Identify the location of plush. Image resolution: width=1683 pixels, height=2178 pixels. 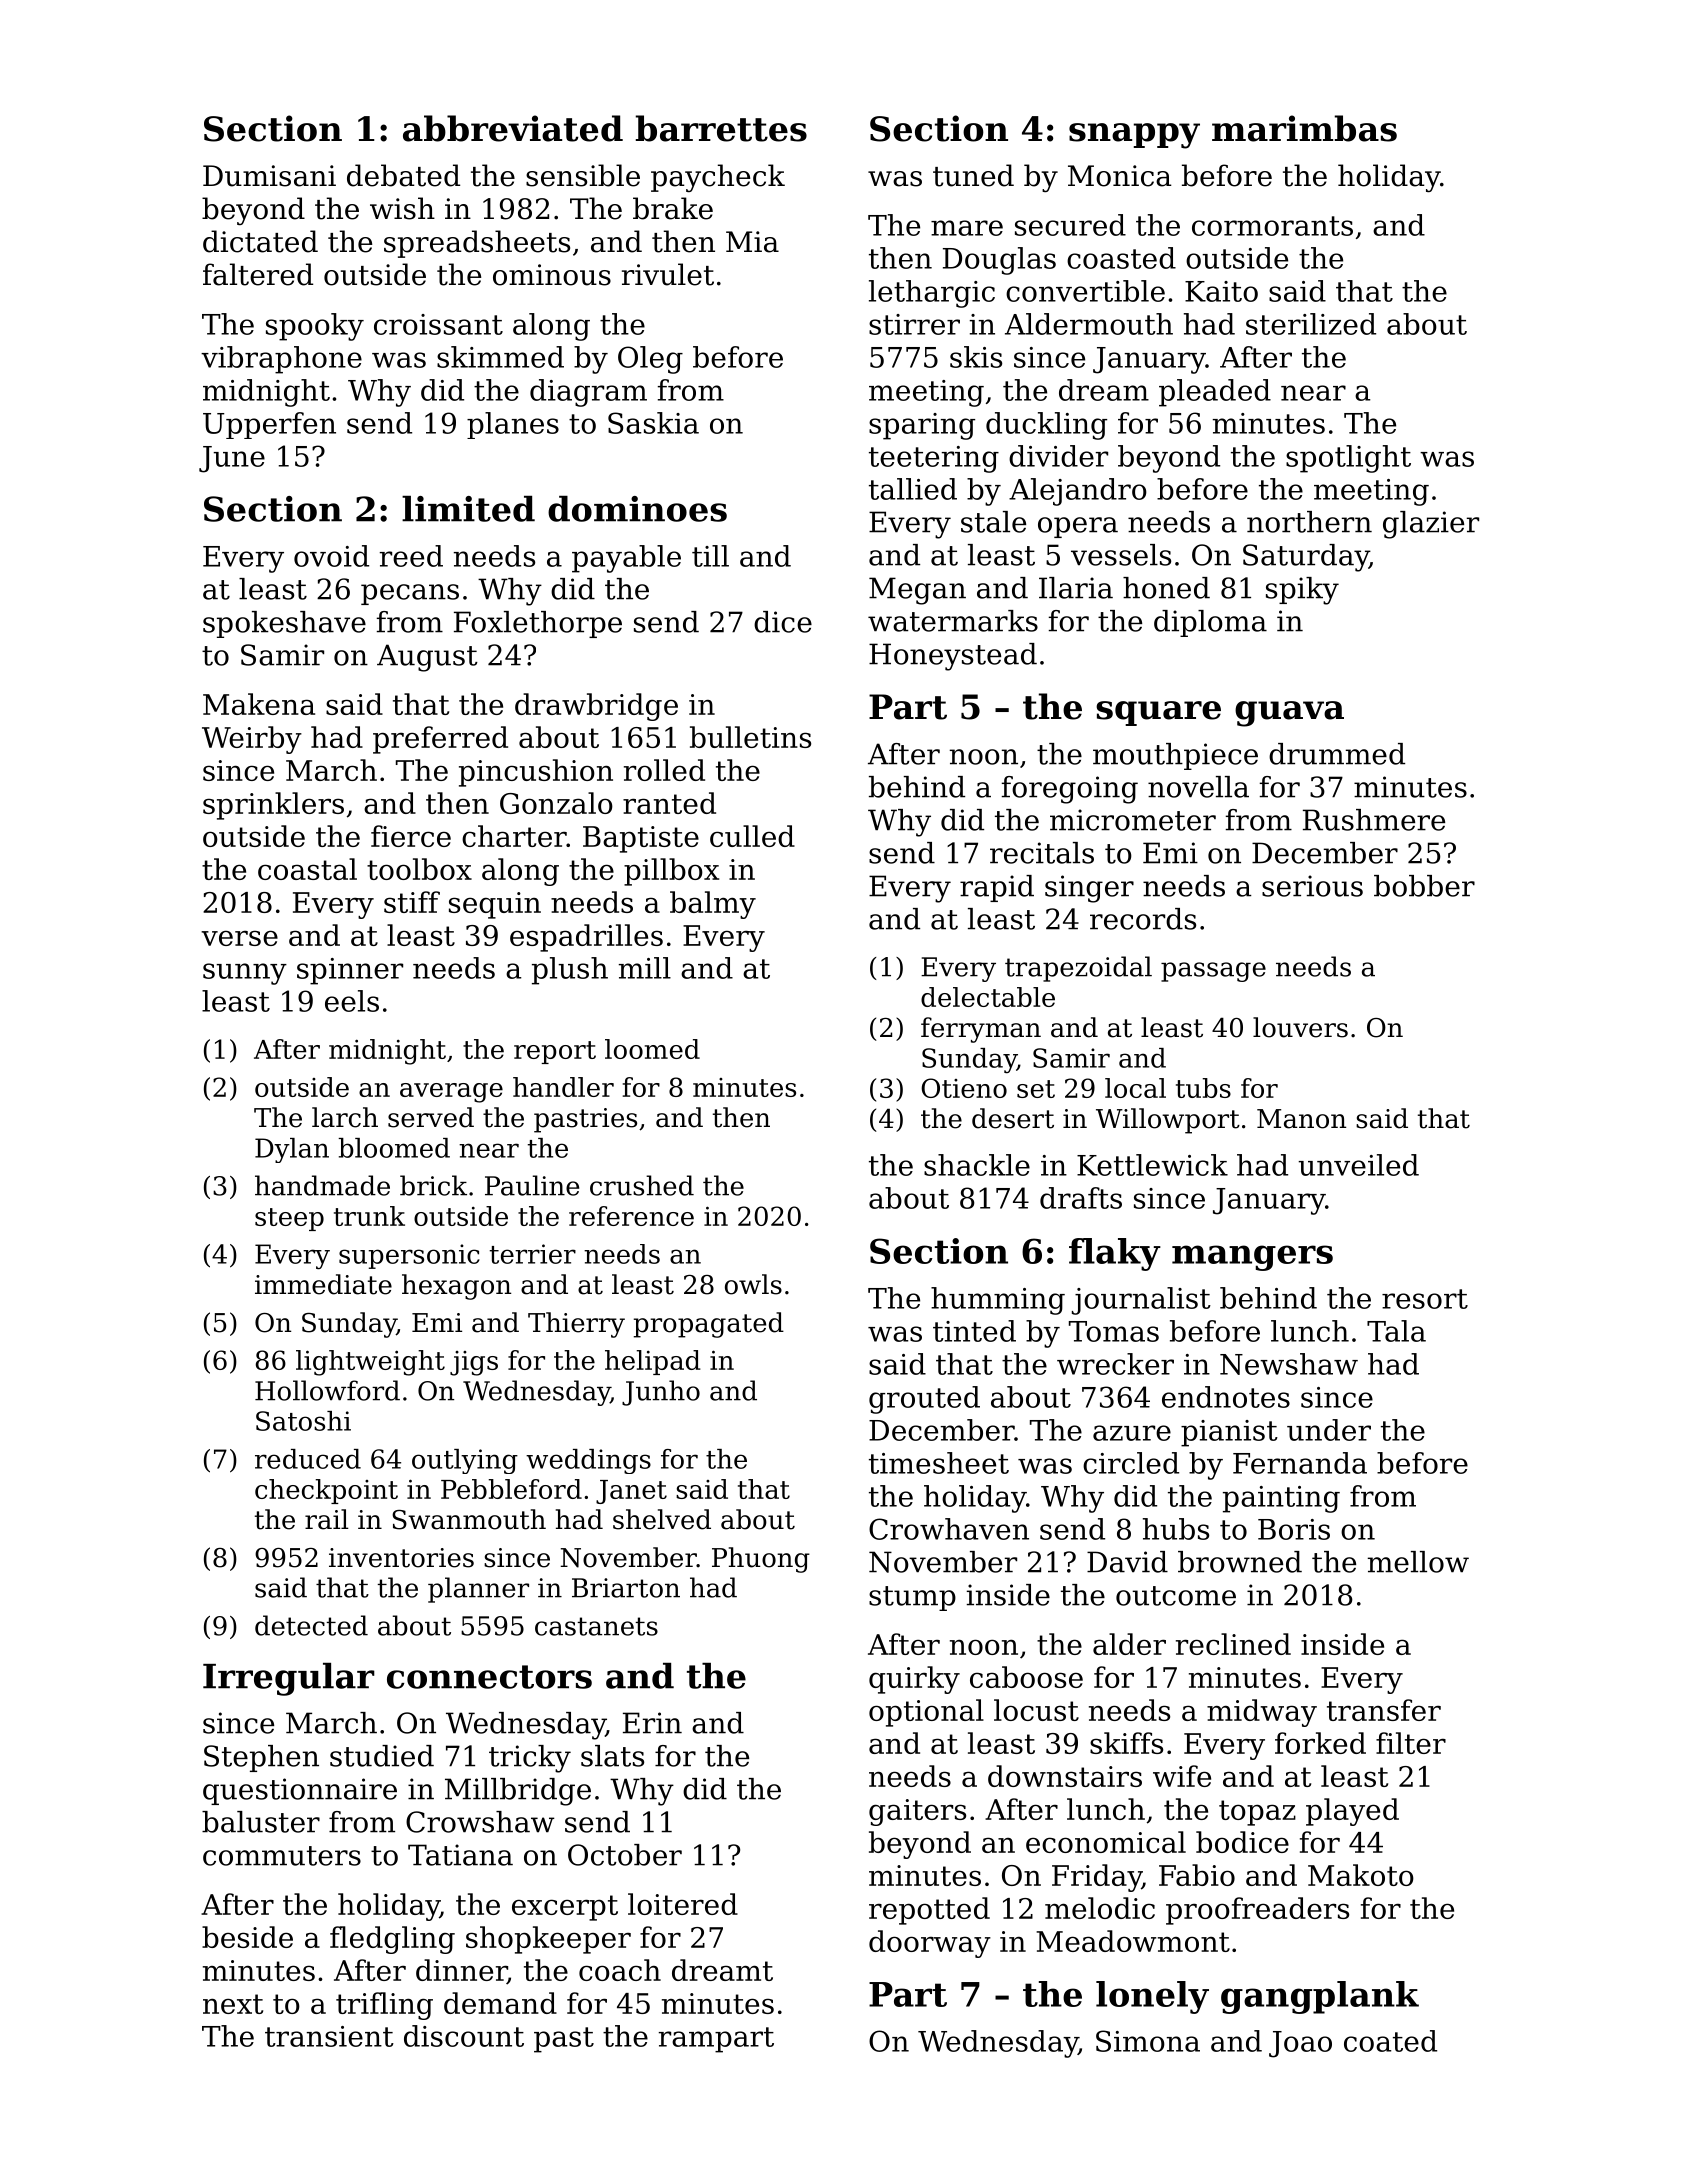
(570, 971).
